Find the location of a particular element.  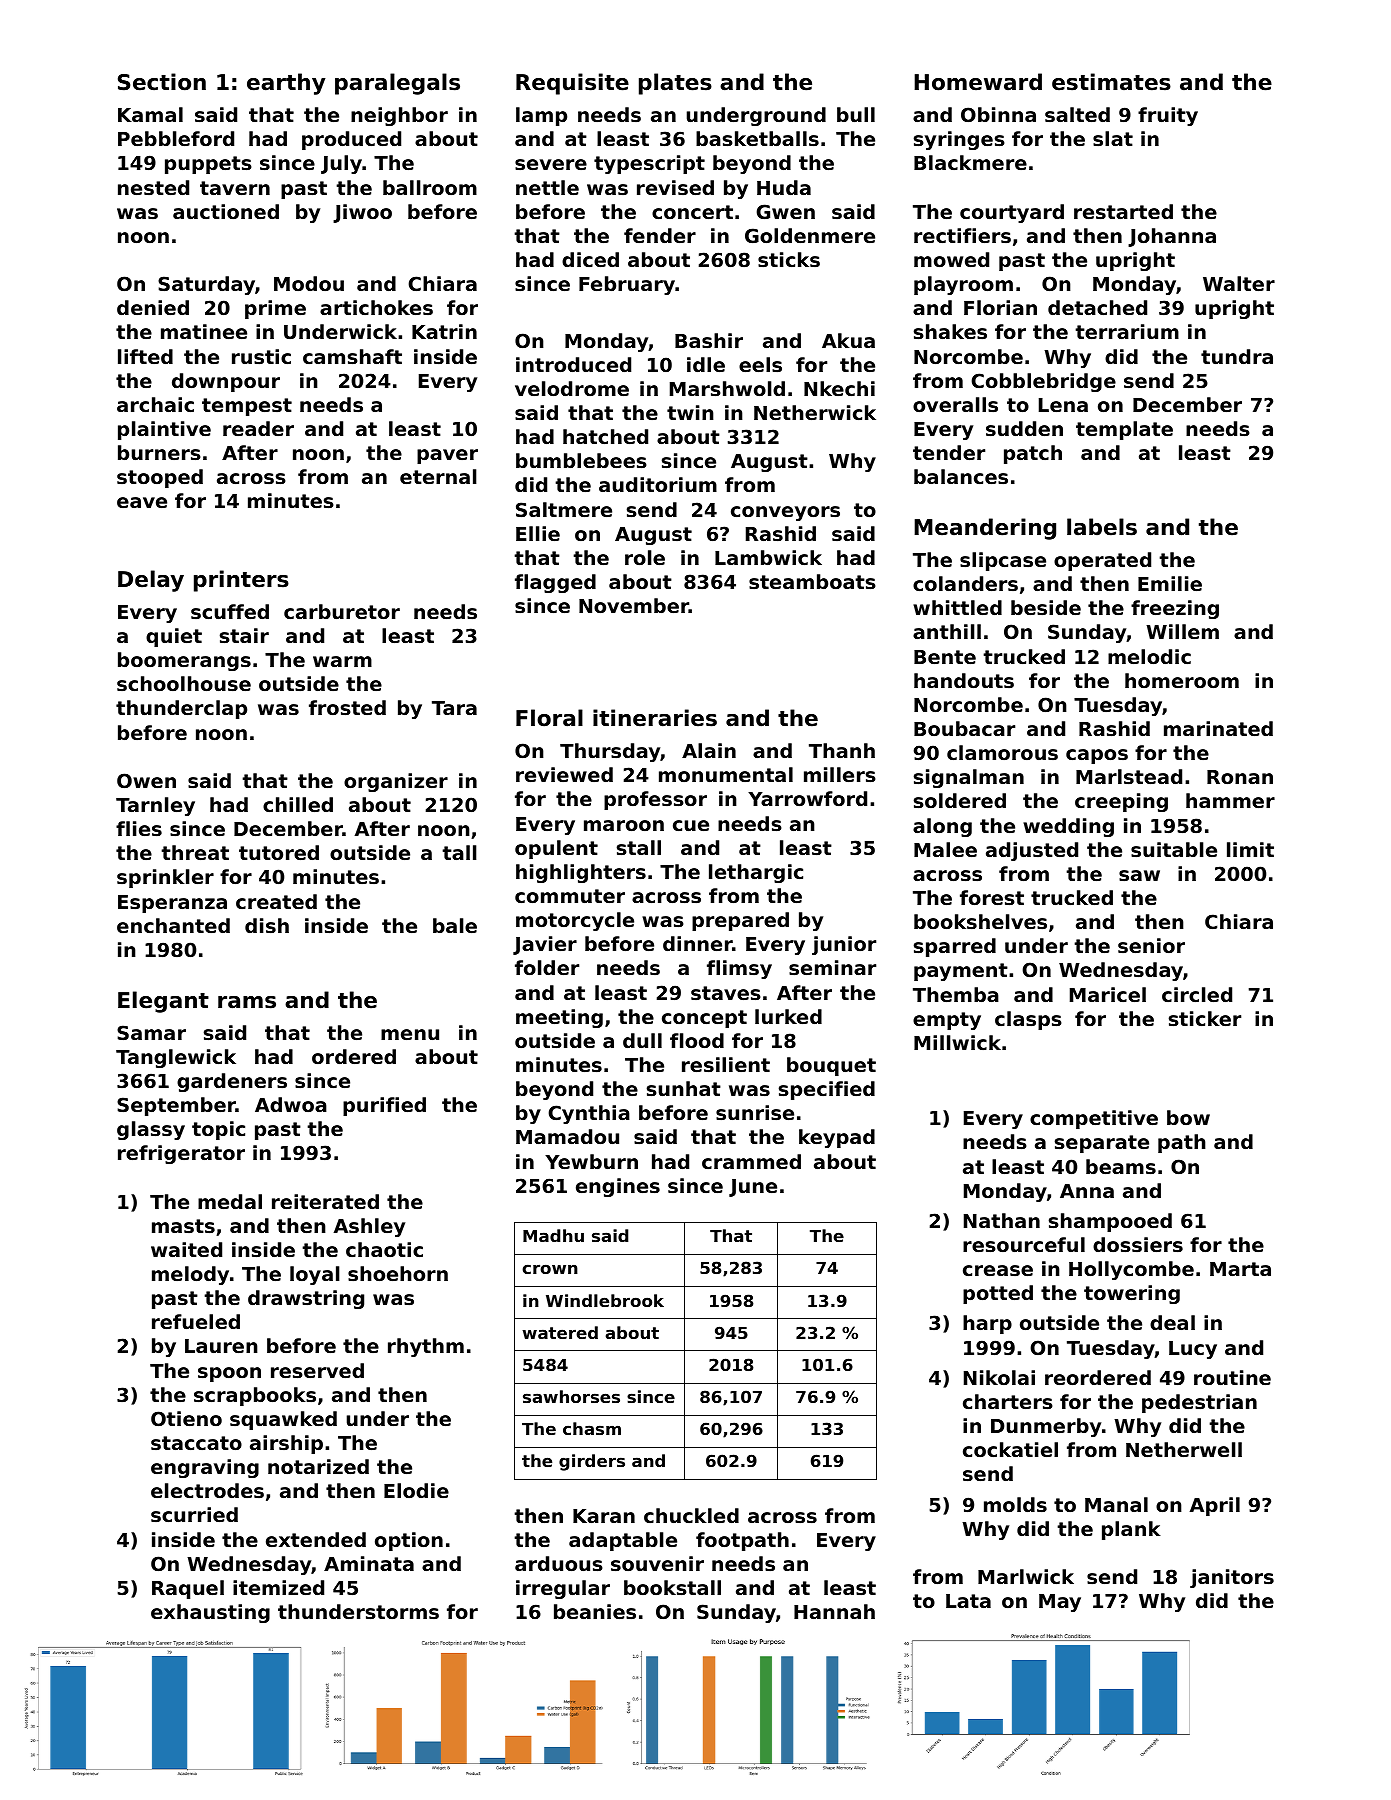

reader is located at coordinates (258, 428).
